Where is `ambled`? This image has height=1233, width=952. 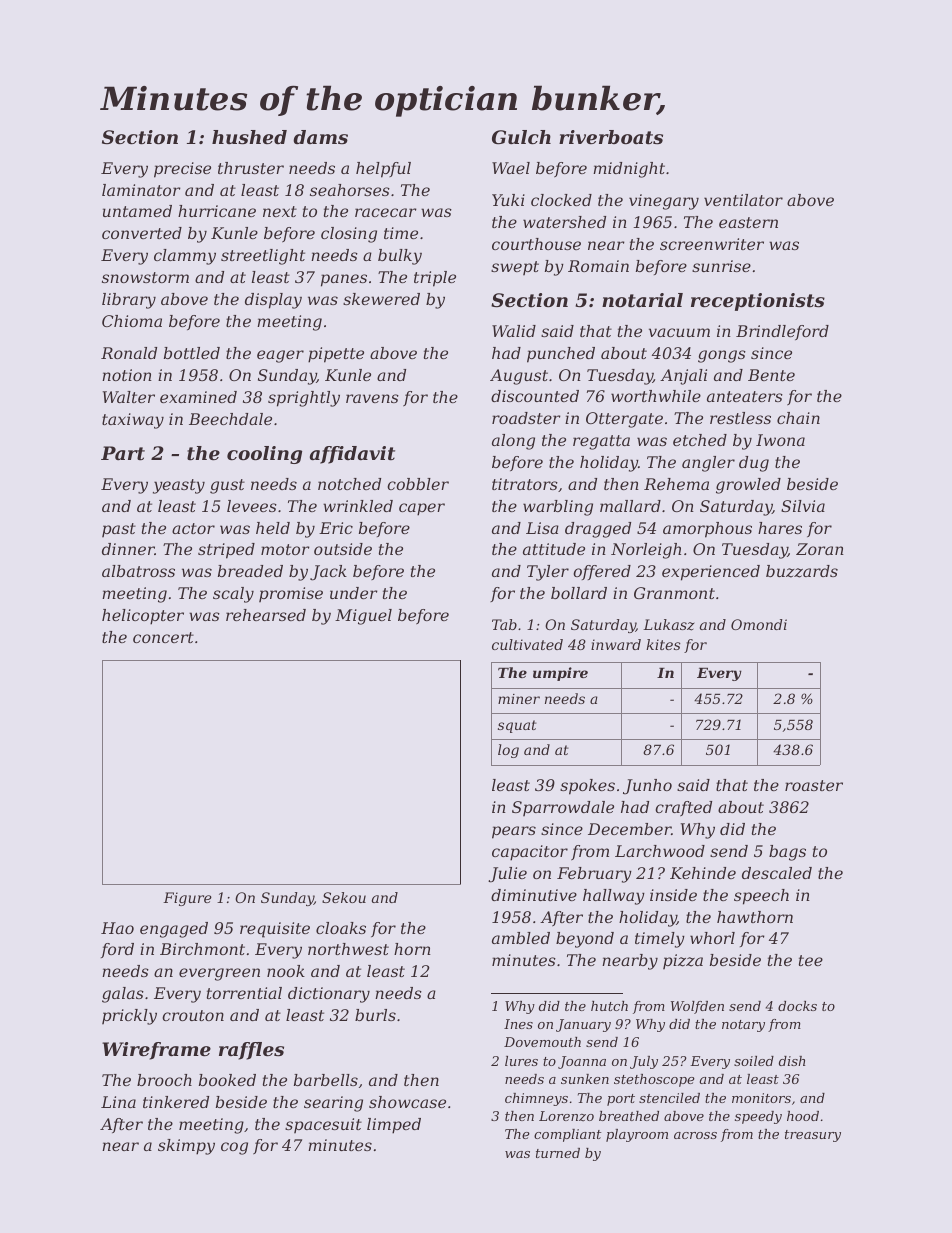
ambled is located at coordinates (521, 938).
